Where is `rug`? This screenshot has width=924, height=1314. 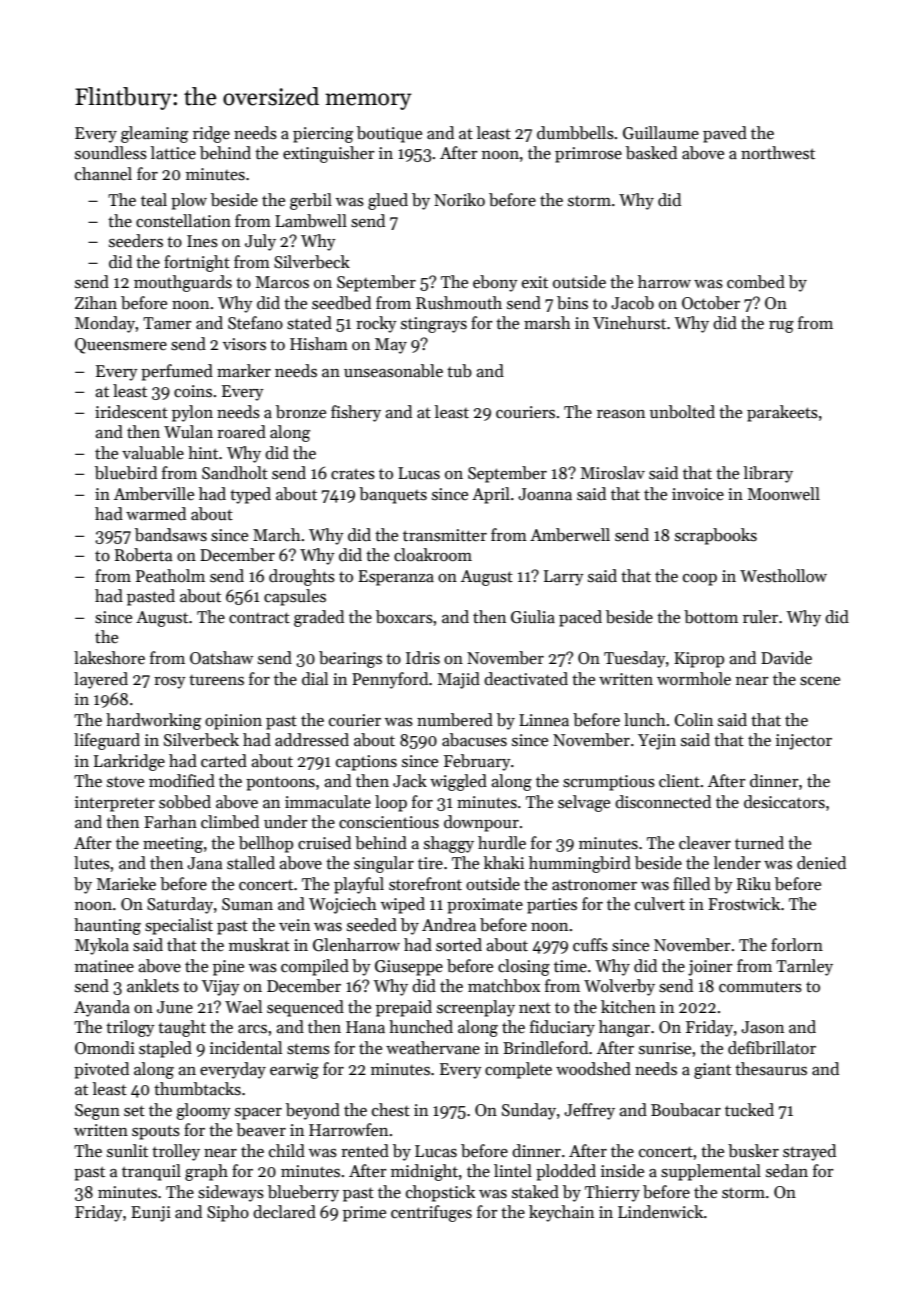
rug is located at coordinates (781, 327).
